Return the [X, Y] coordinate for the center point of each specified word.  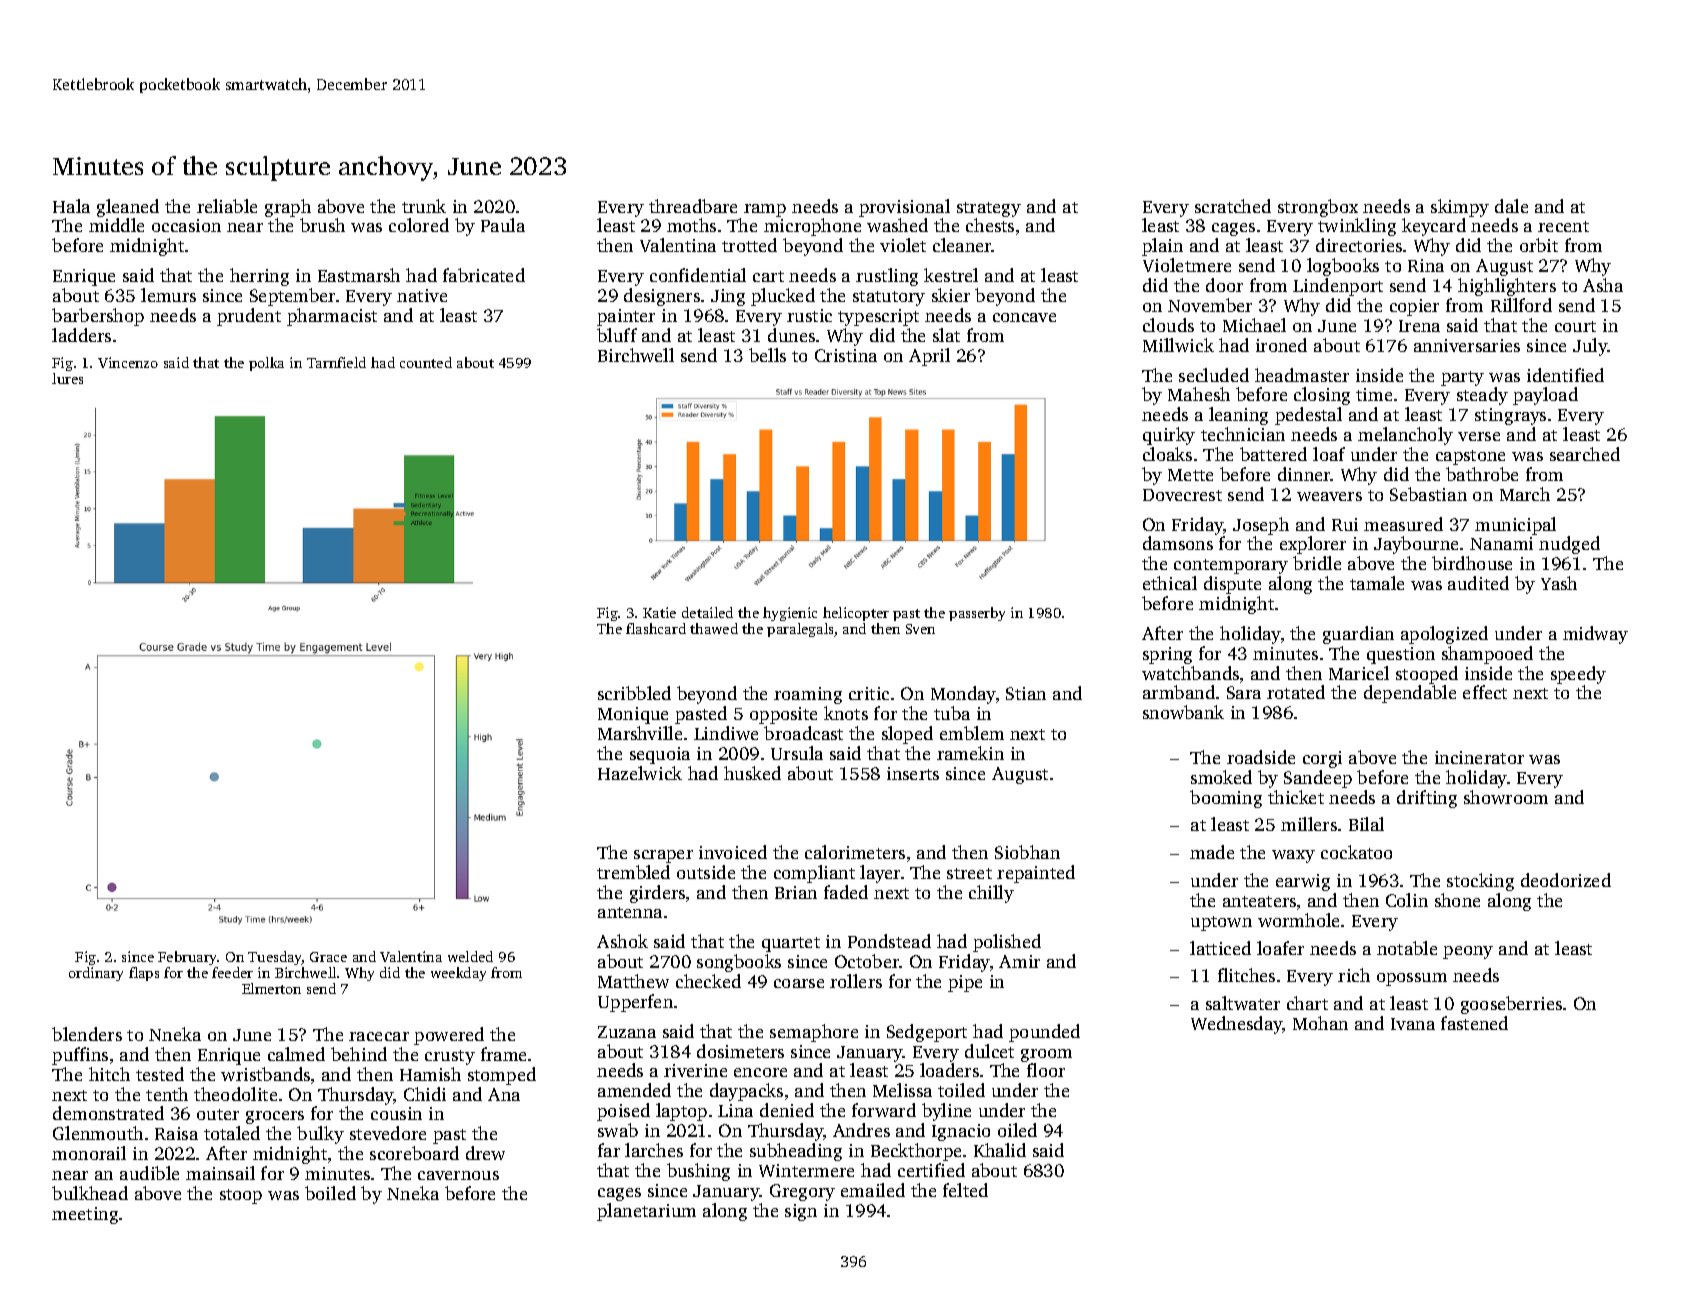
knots [846, 713]
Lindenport [1338, 287]
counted [426, 362]
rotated [1296, 692]
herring [259, 277]
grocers [275, 1117]
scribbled [634, 693]
